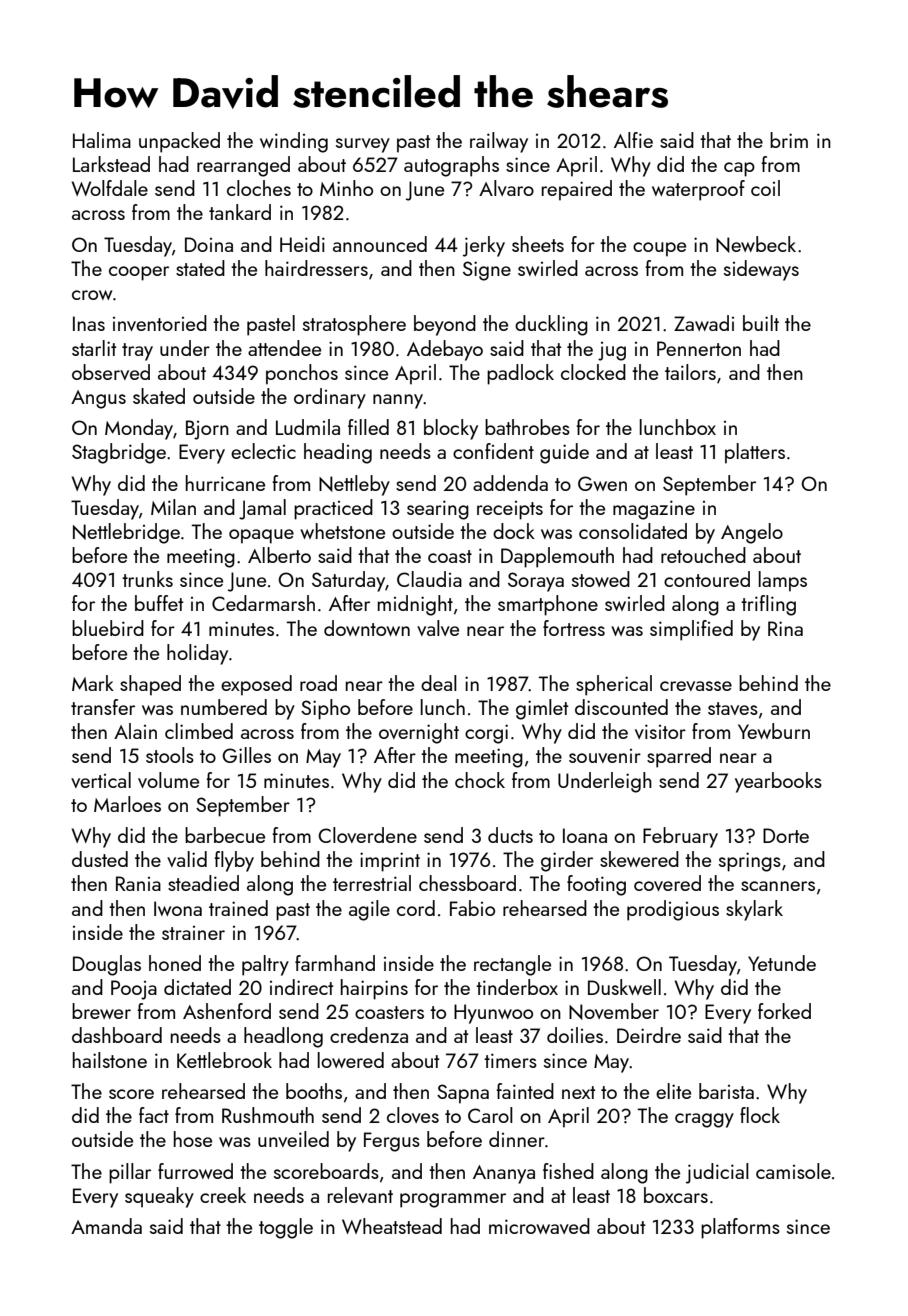  Describe the element at coordinates (510, 835) in the screenshot. I see `ducts` at that location.
